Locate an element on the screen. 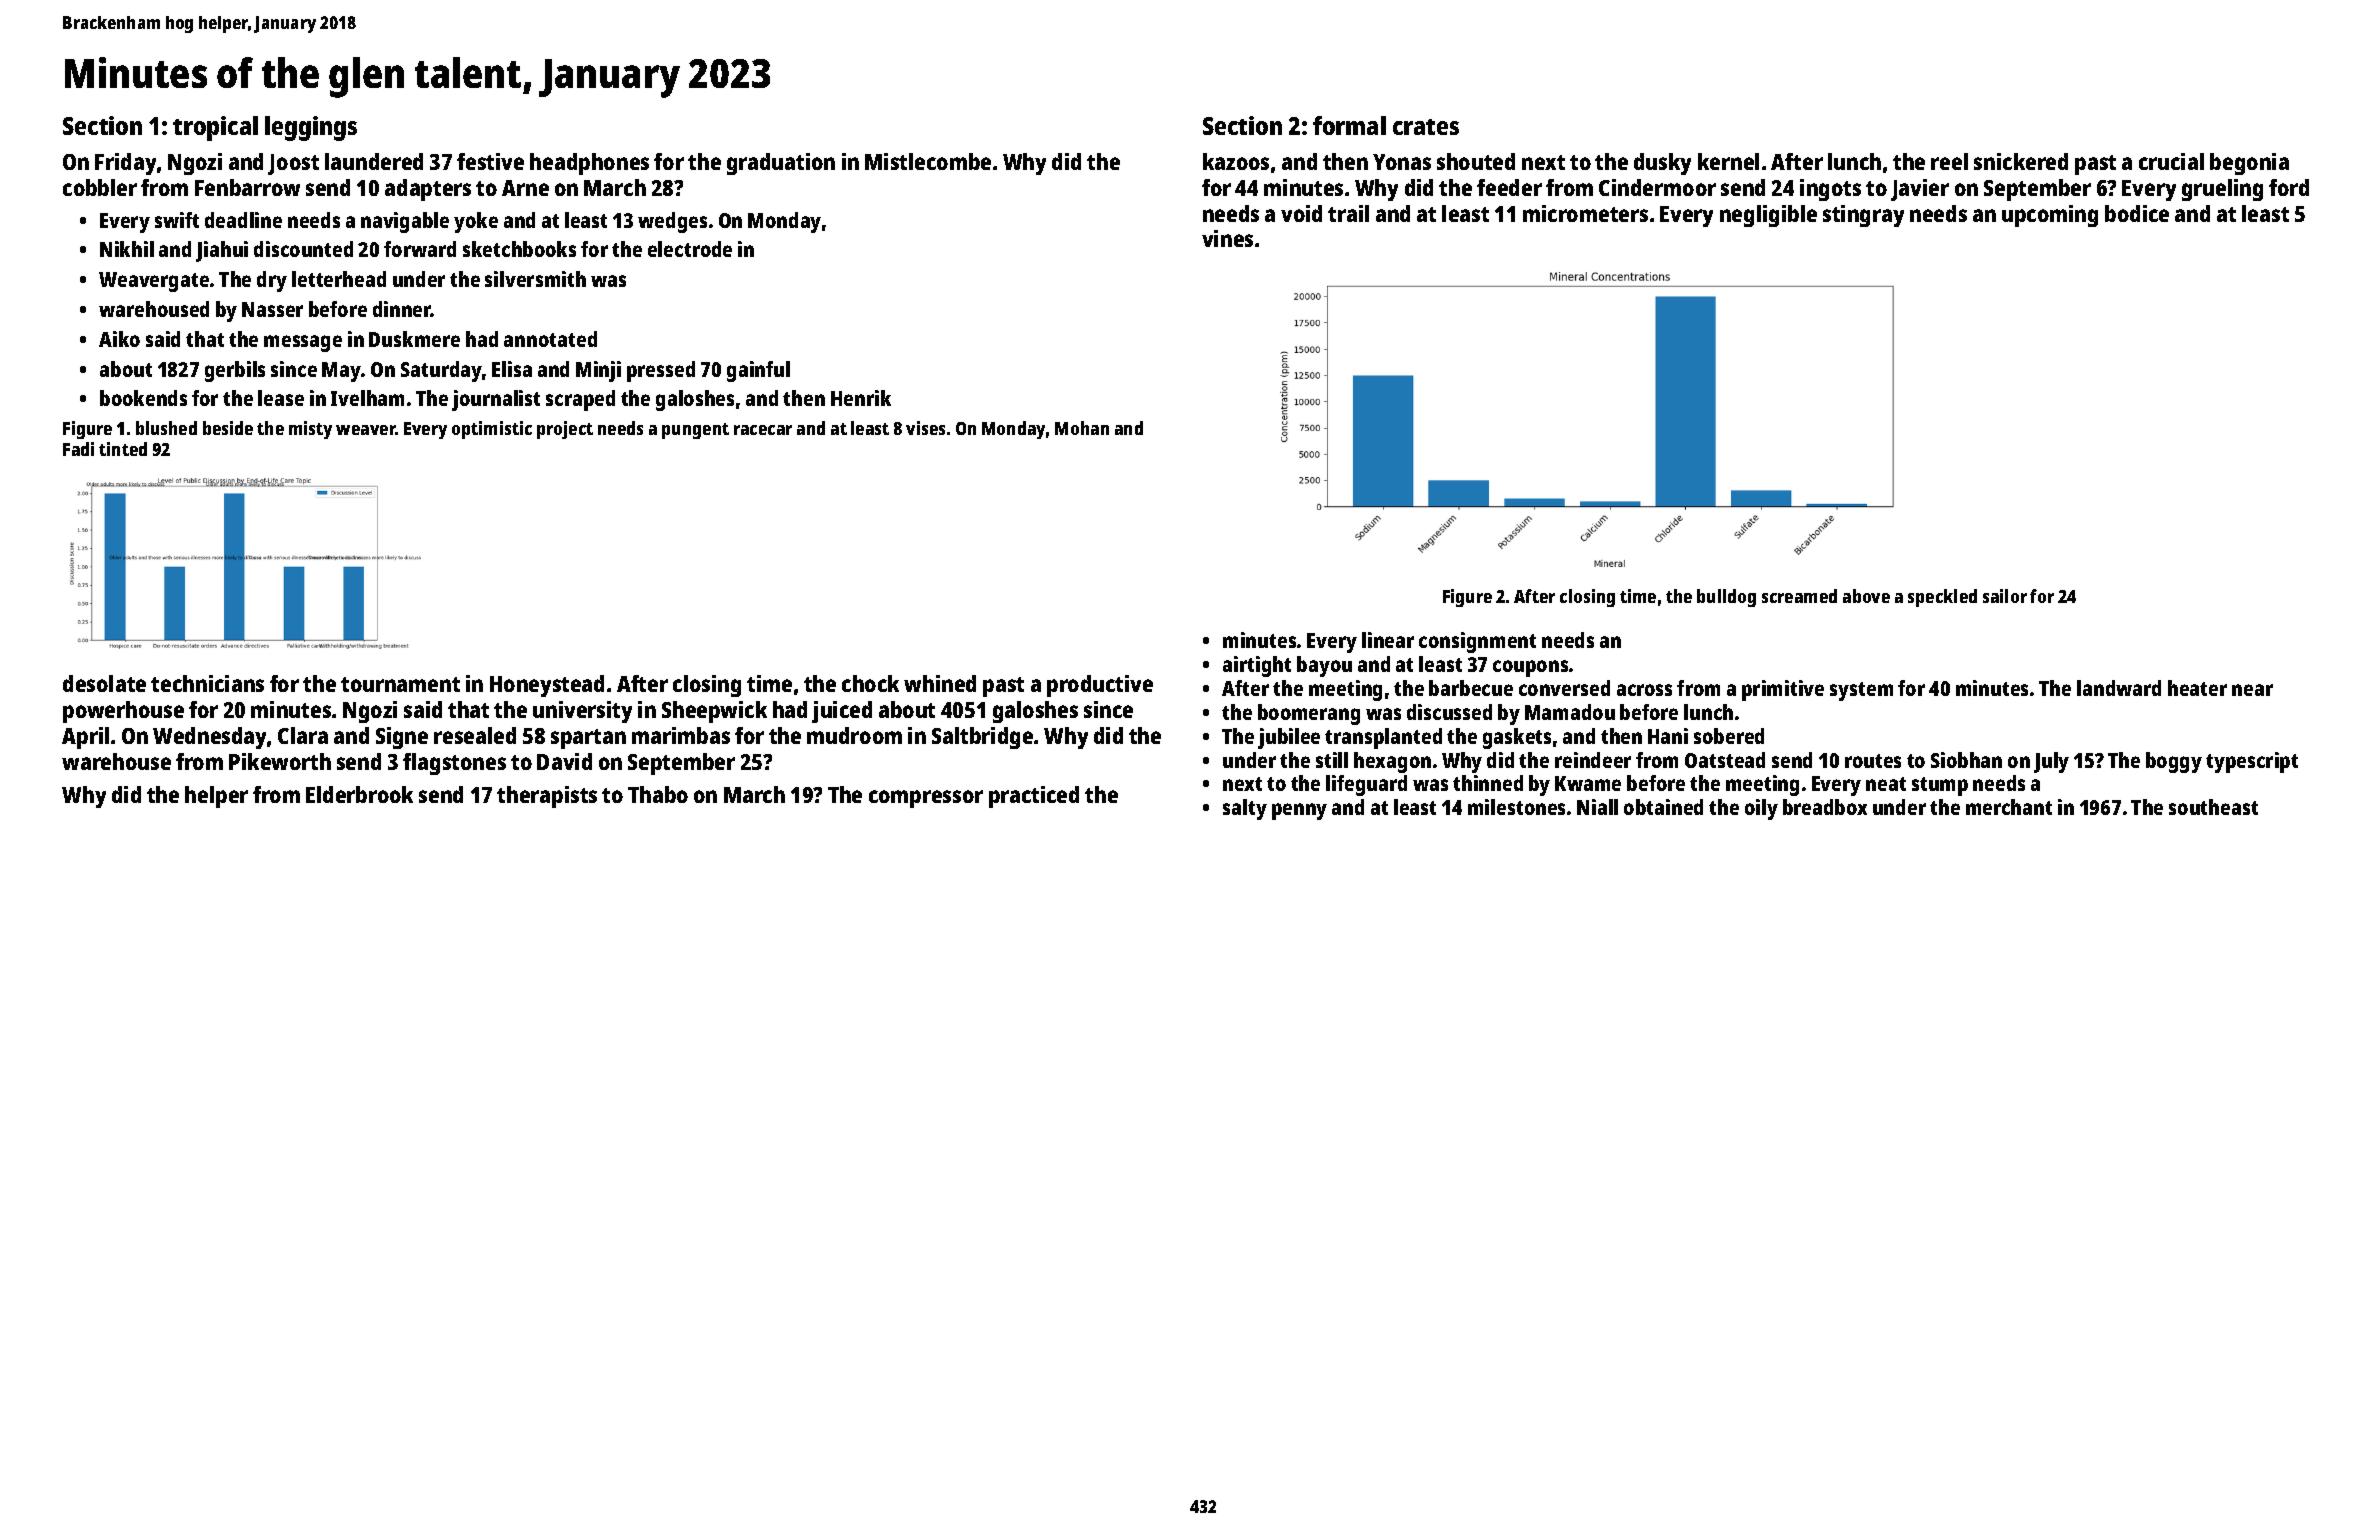 The width and height of the screenshot is (2380, 1540). vines is located at coordinates (1227, 238).
